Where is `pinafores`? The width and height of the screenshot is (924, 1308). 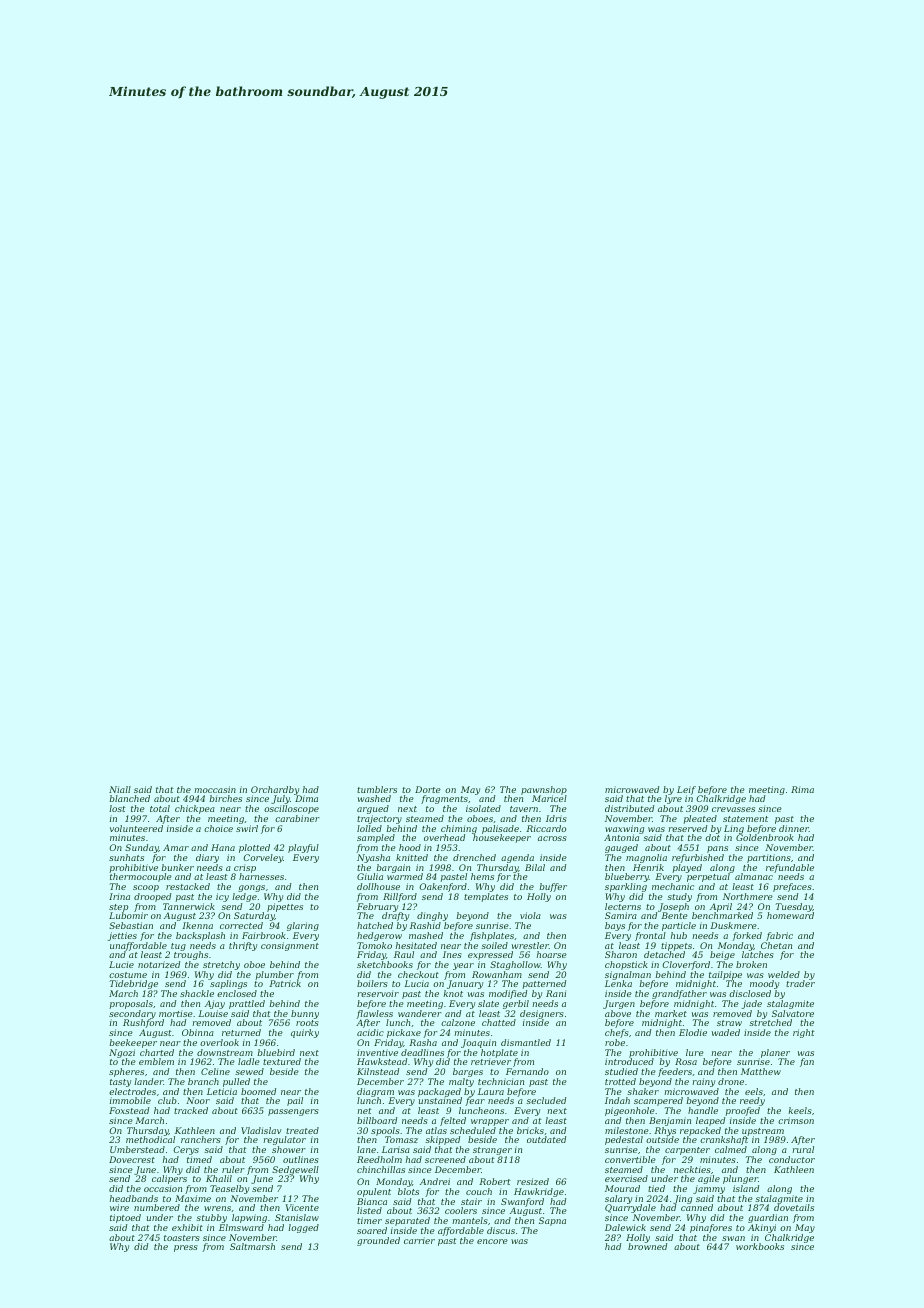
pinafores is located at coordinates (711, 1228).
